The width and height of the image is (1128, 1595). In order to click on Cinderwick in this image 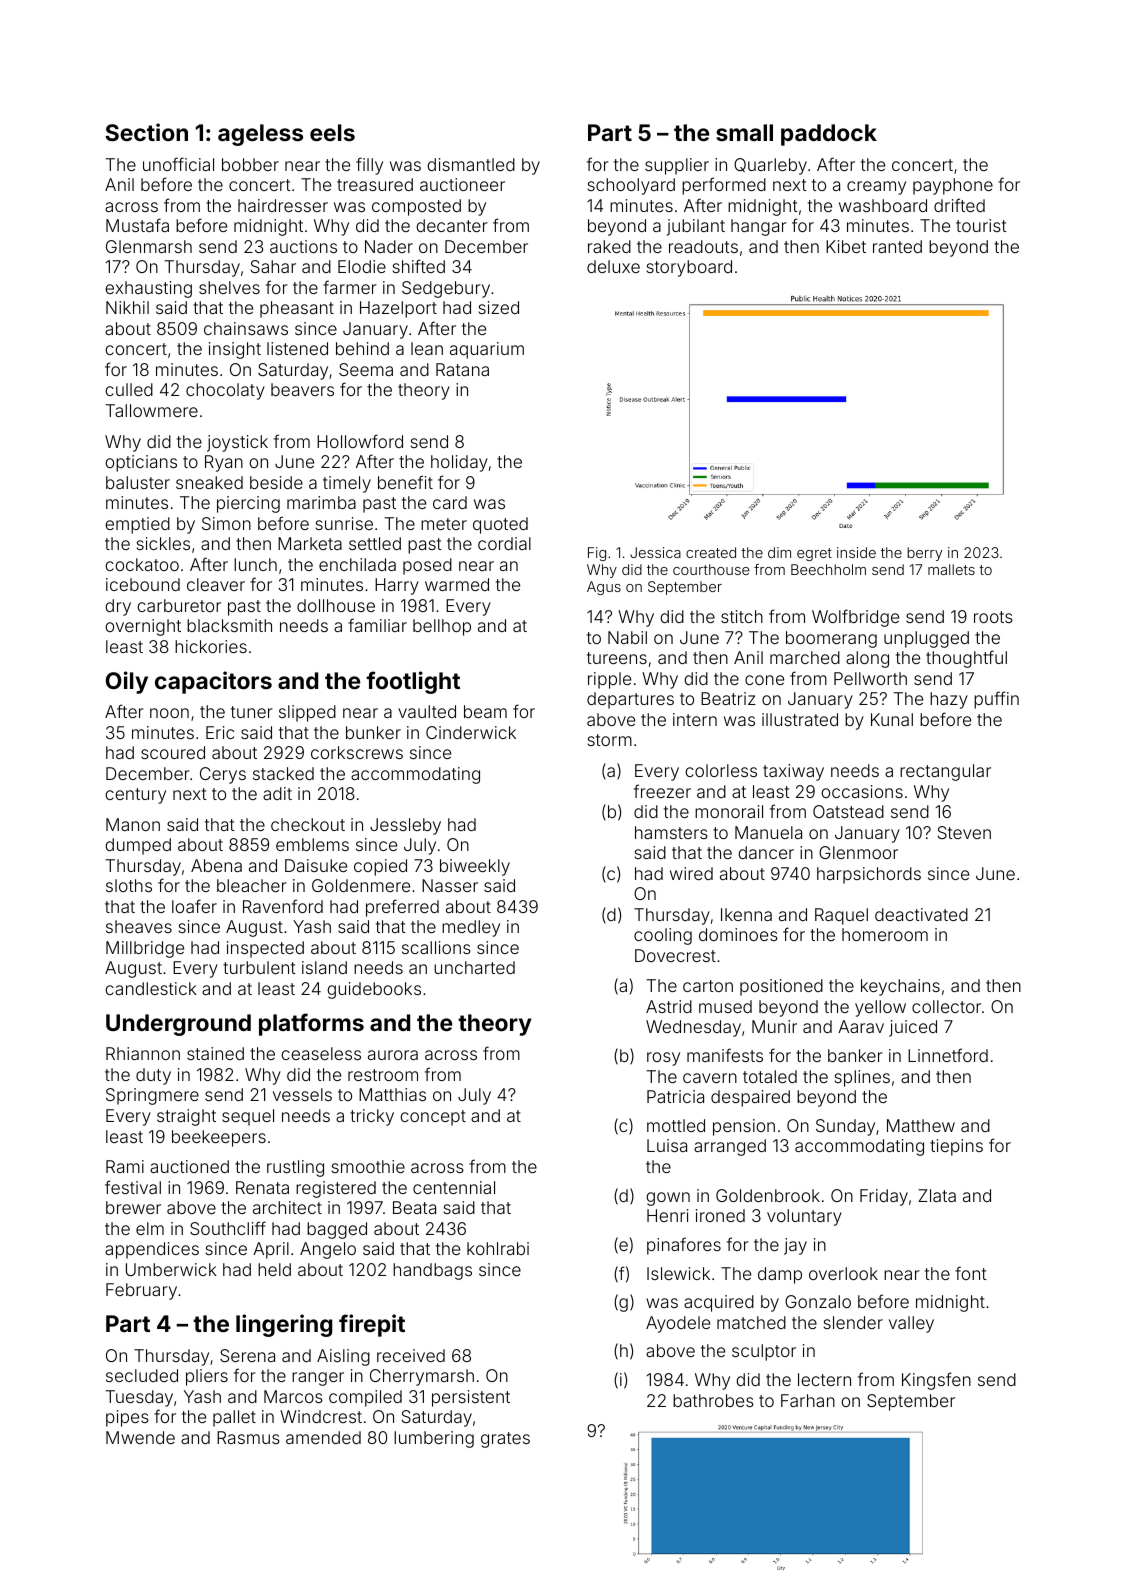, I will do `click(471, 732)`.
